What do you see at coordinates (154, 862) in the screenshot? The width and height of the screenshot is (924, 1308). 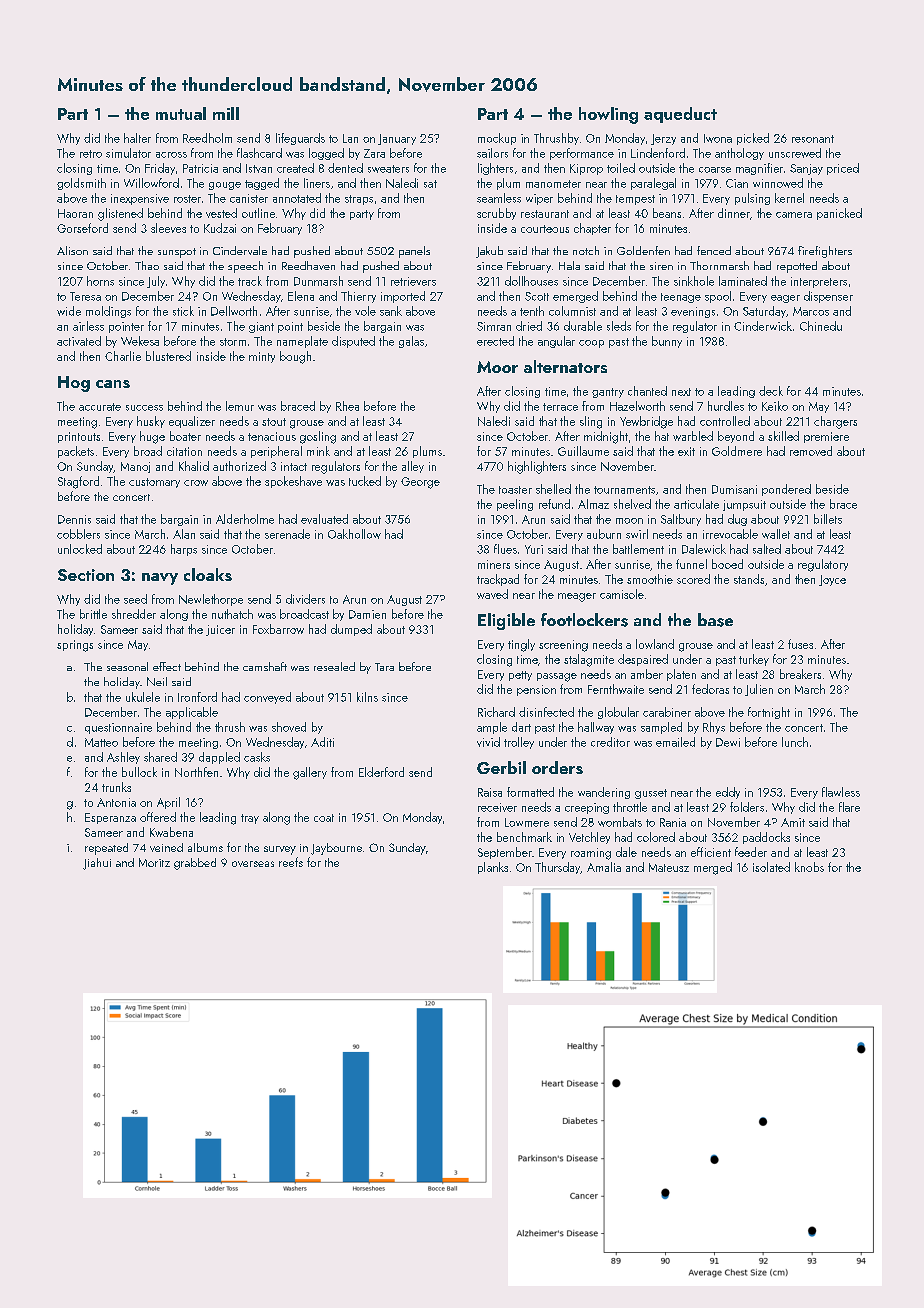 I see `Moritz` at bounding box center [154, 862].
